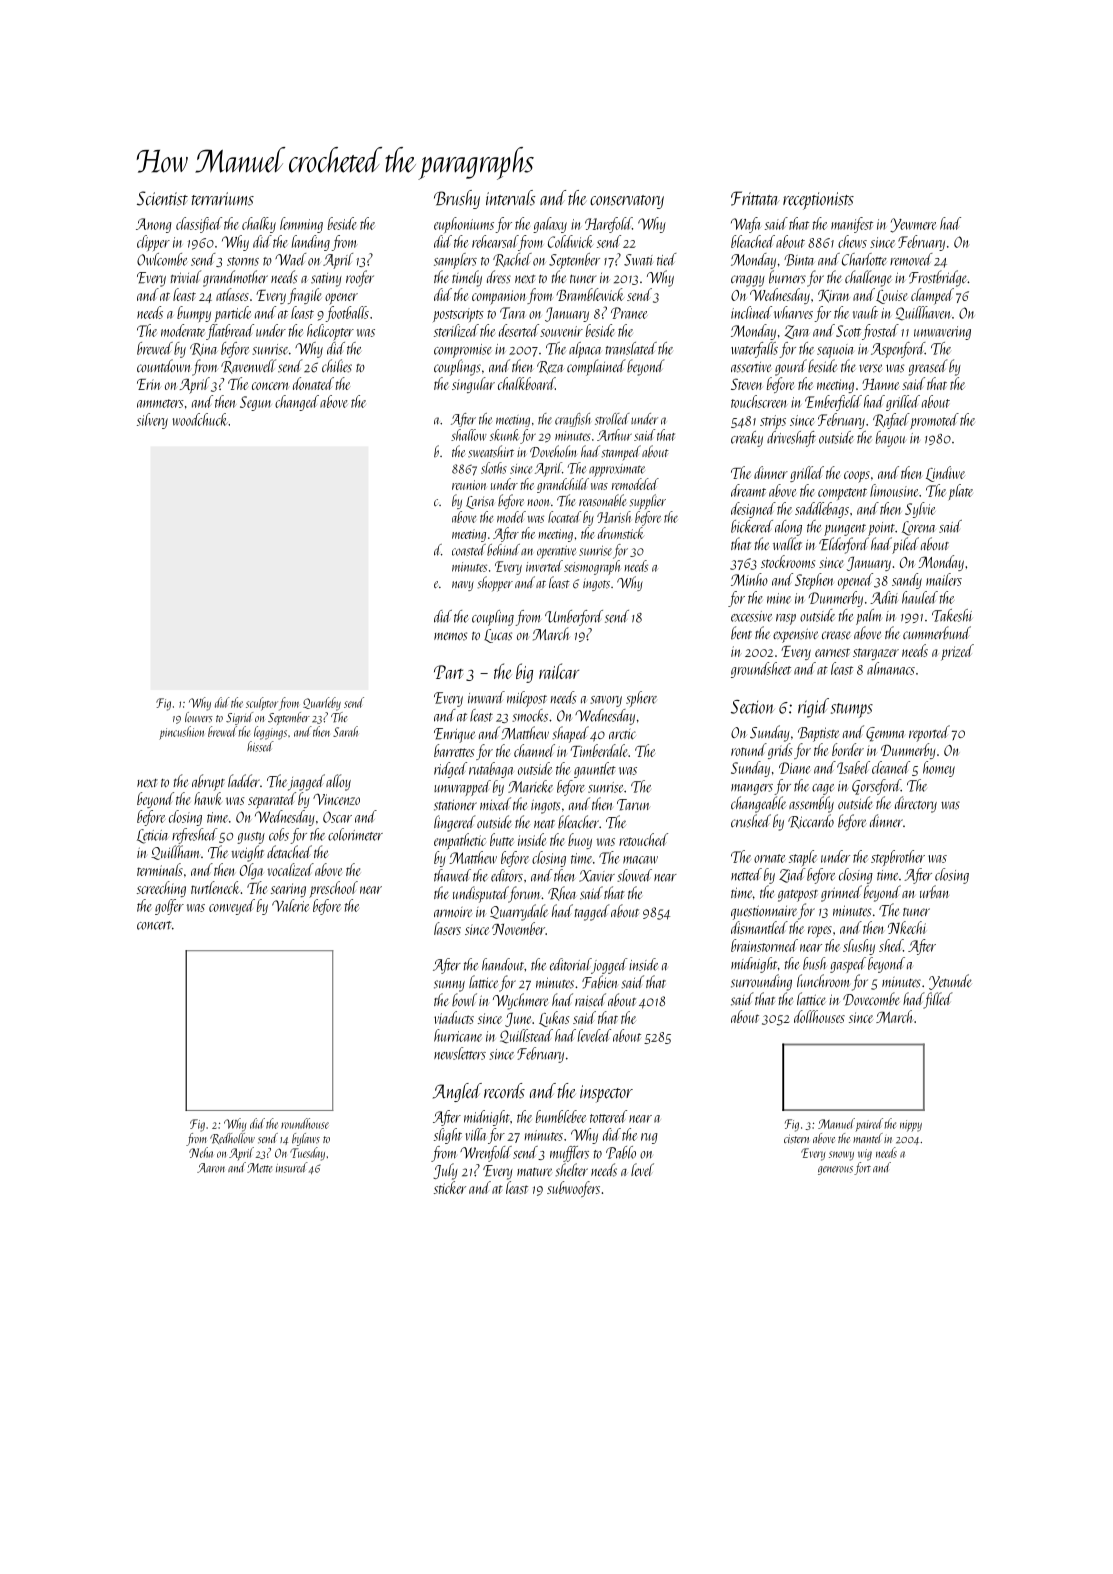 This page has width=1113, height=1574. What do you see at coordinates (952, 615) in the page?
I see `Takeshi` at bounding box center [952, 615].
